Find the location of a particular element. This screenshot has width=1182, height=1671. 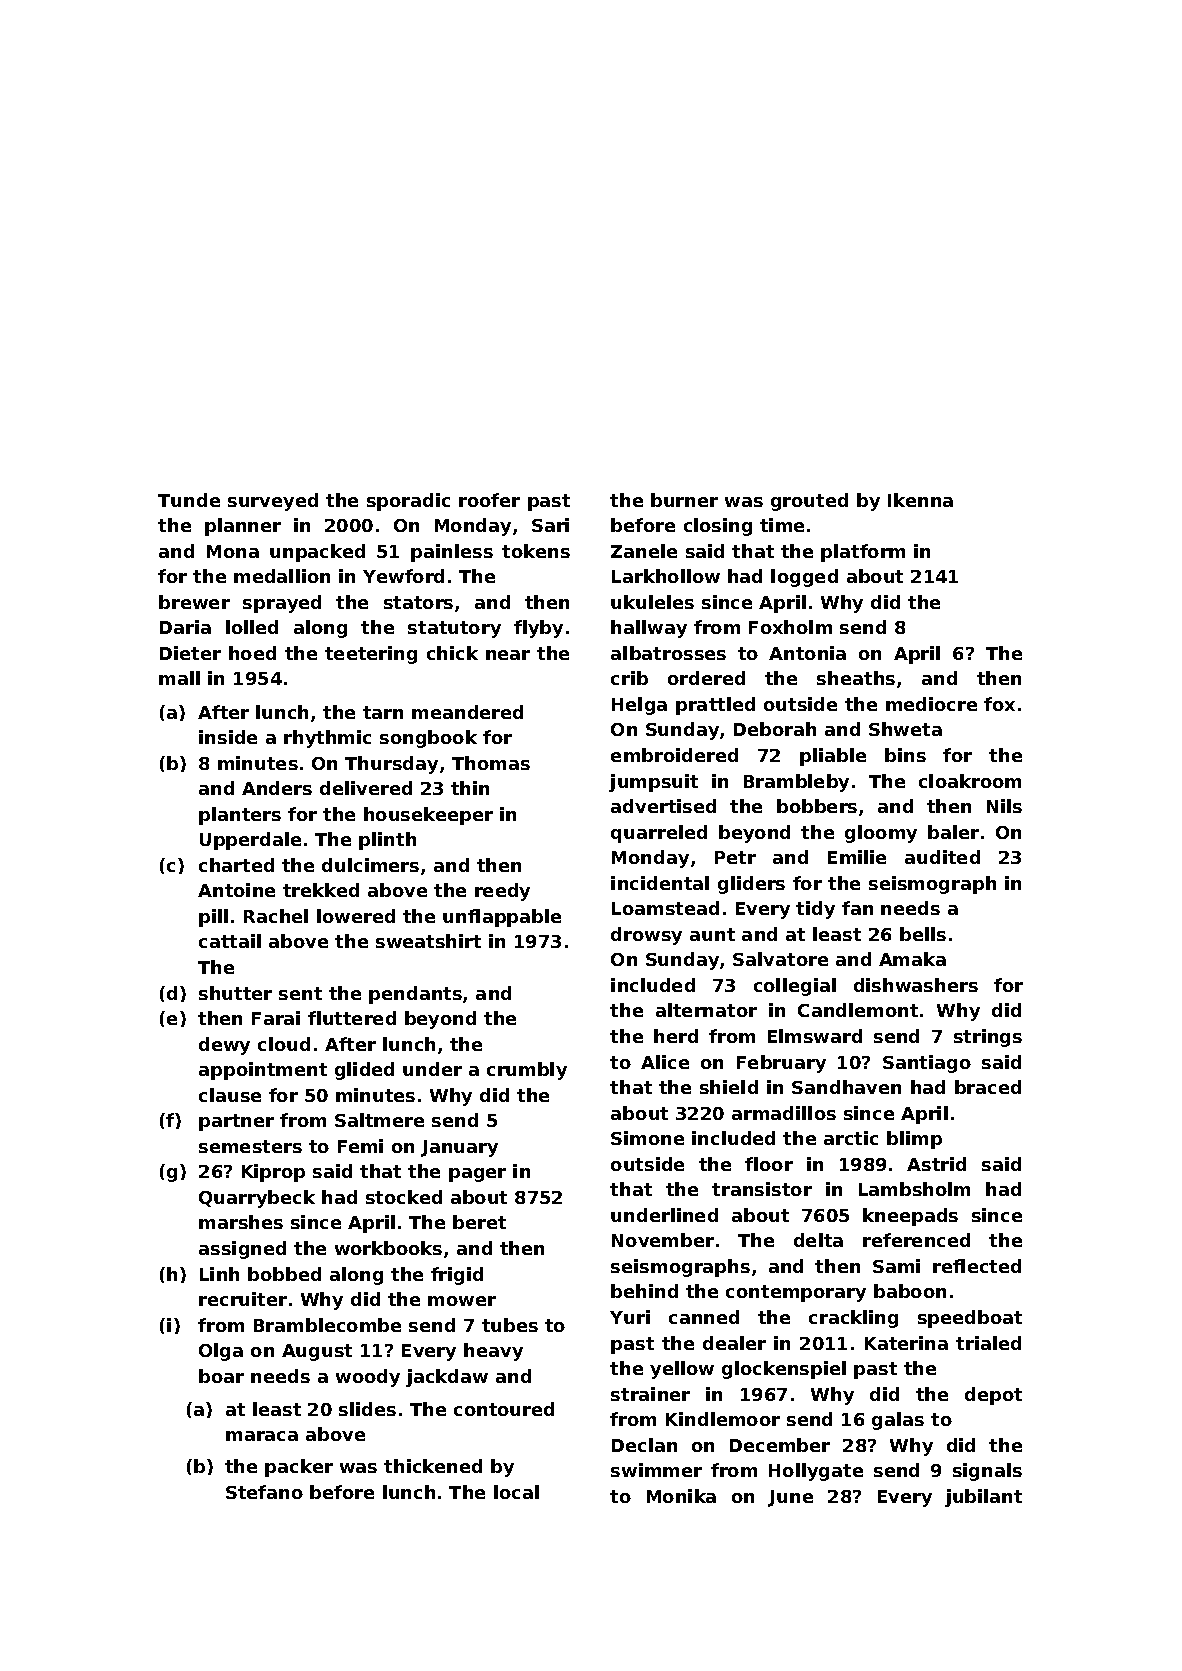

Foxholm is located at coordinates (790, 627).
